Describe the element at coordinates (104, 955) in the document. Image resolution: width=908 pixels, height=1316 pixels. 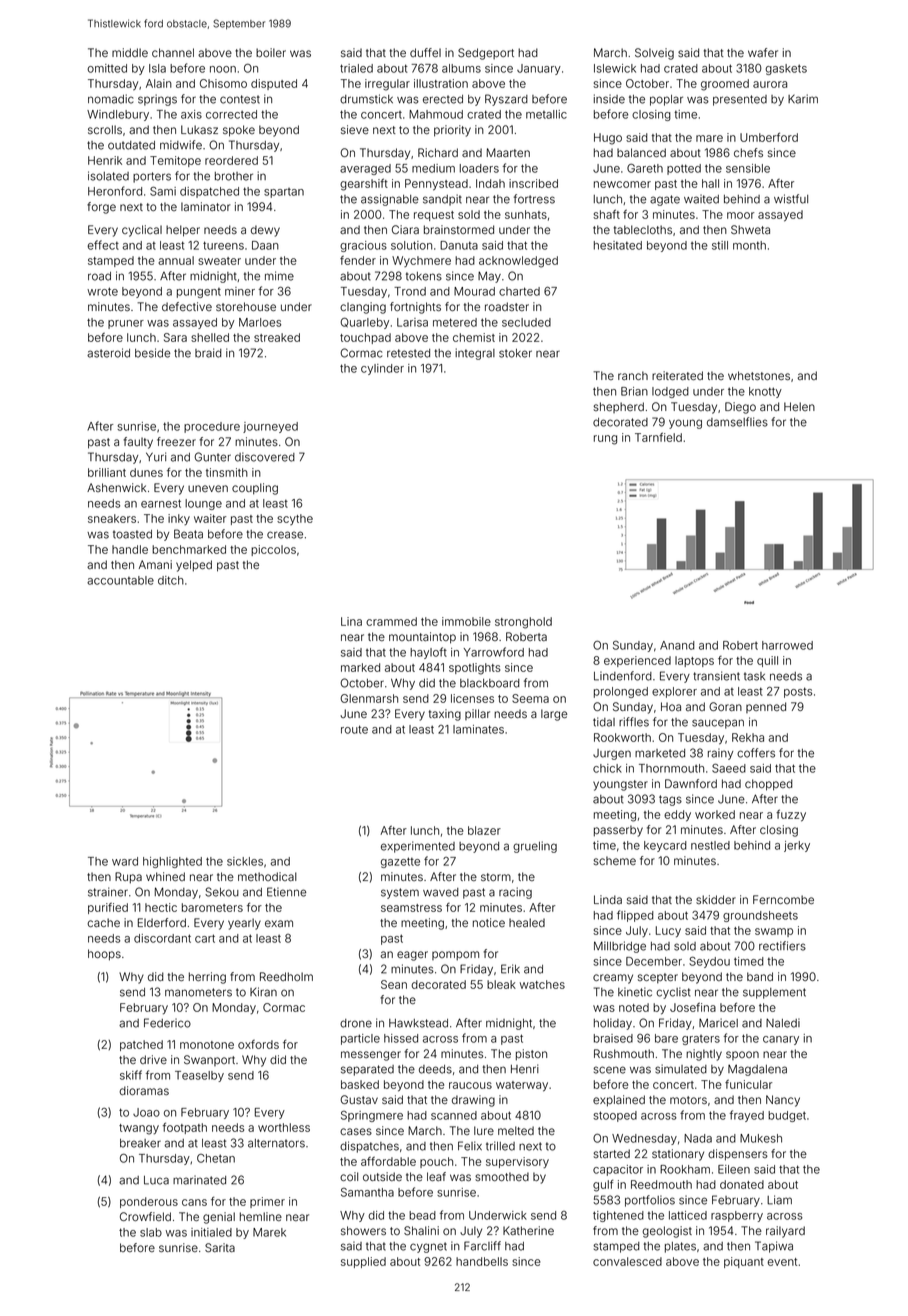
I see `hoops` at that location.
